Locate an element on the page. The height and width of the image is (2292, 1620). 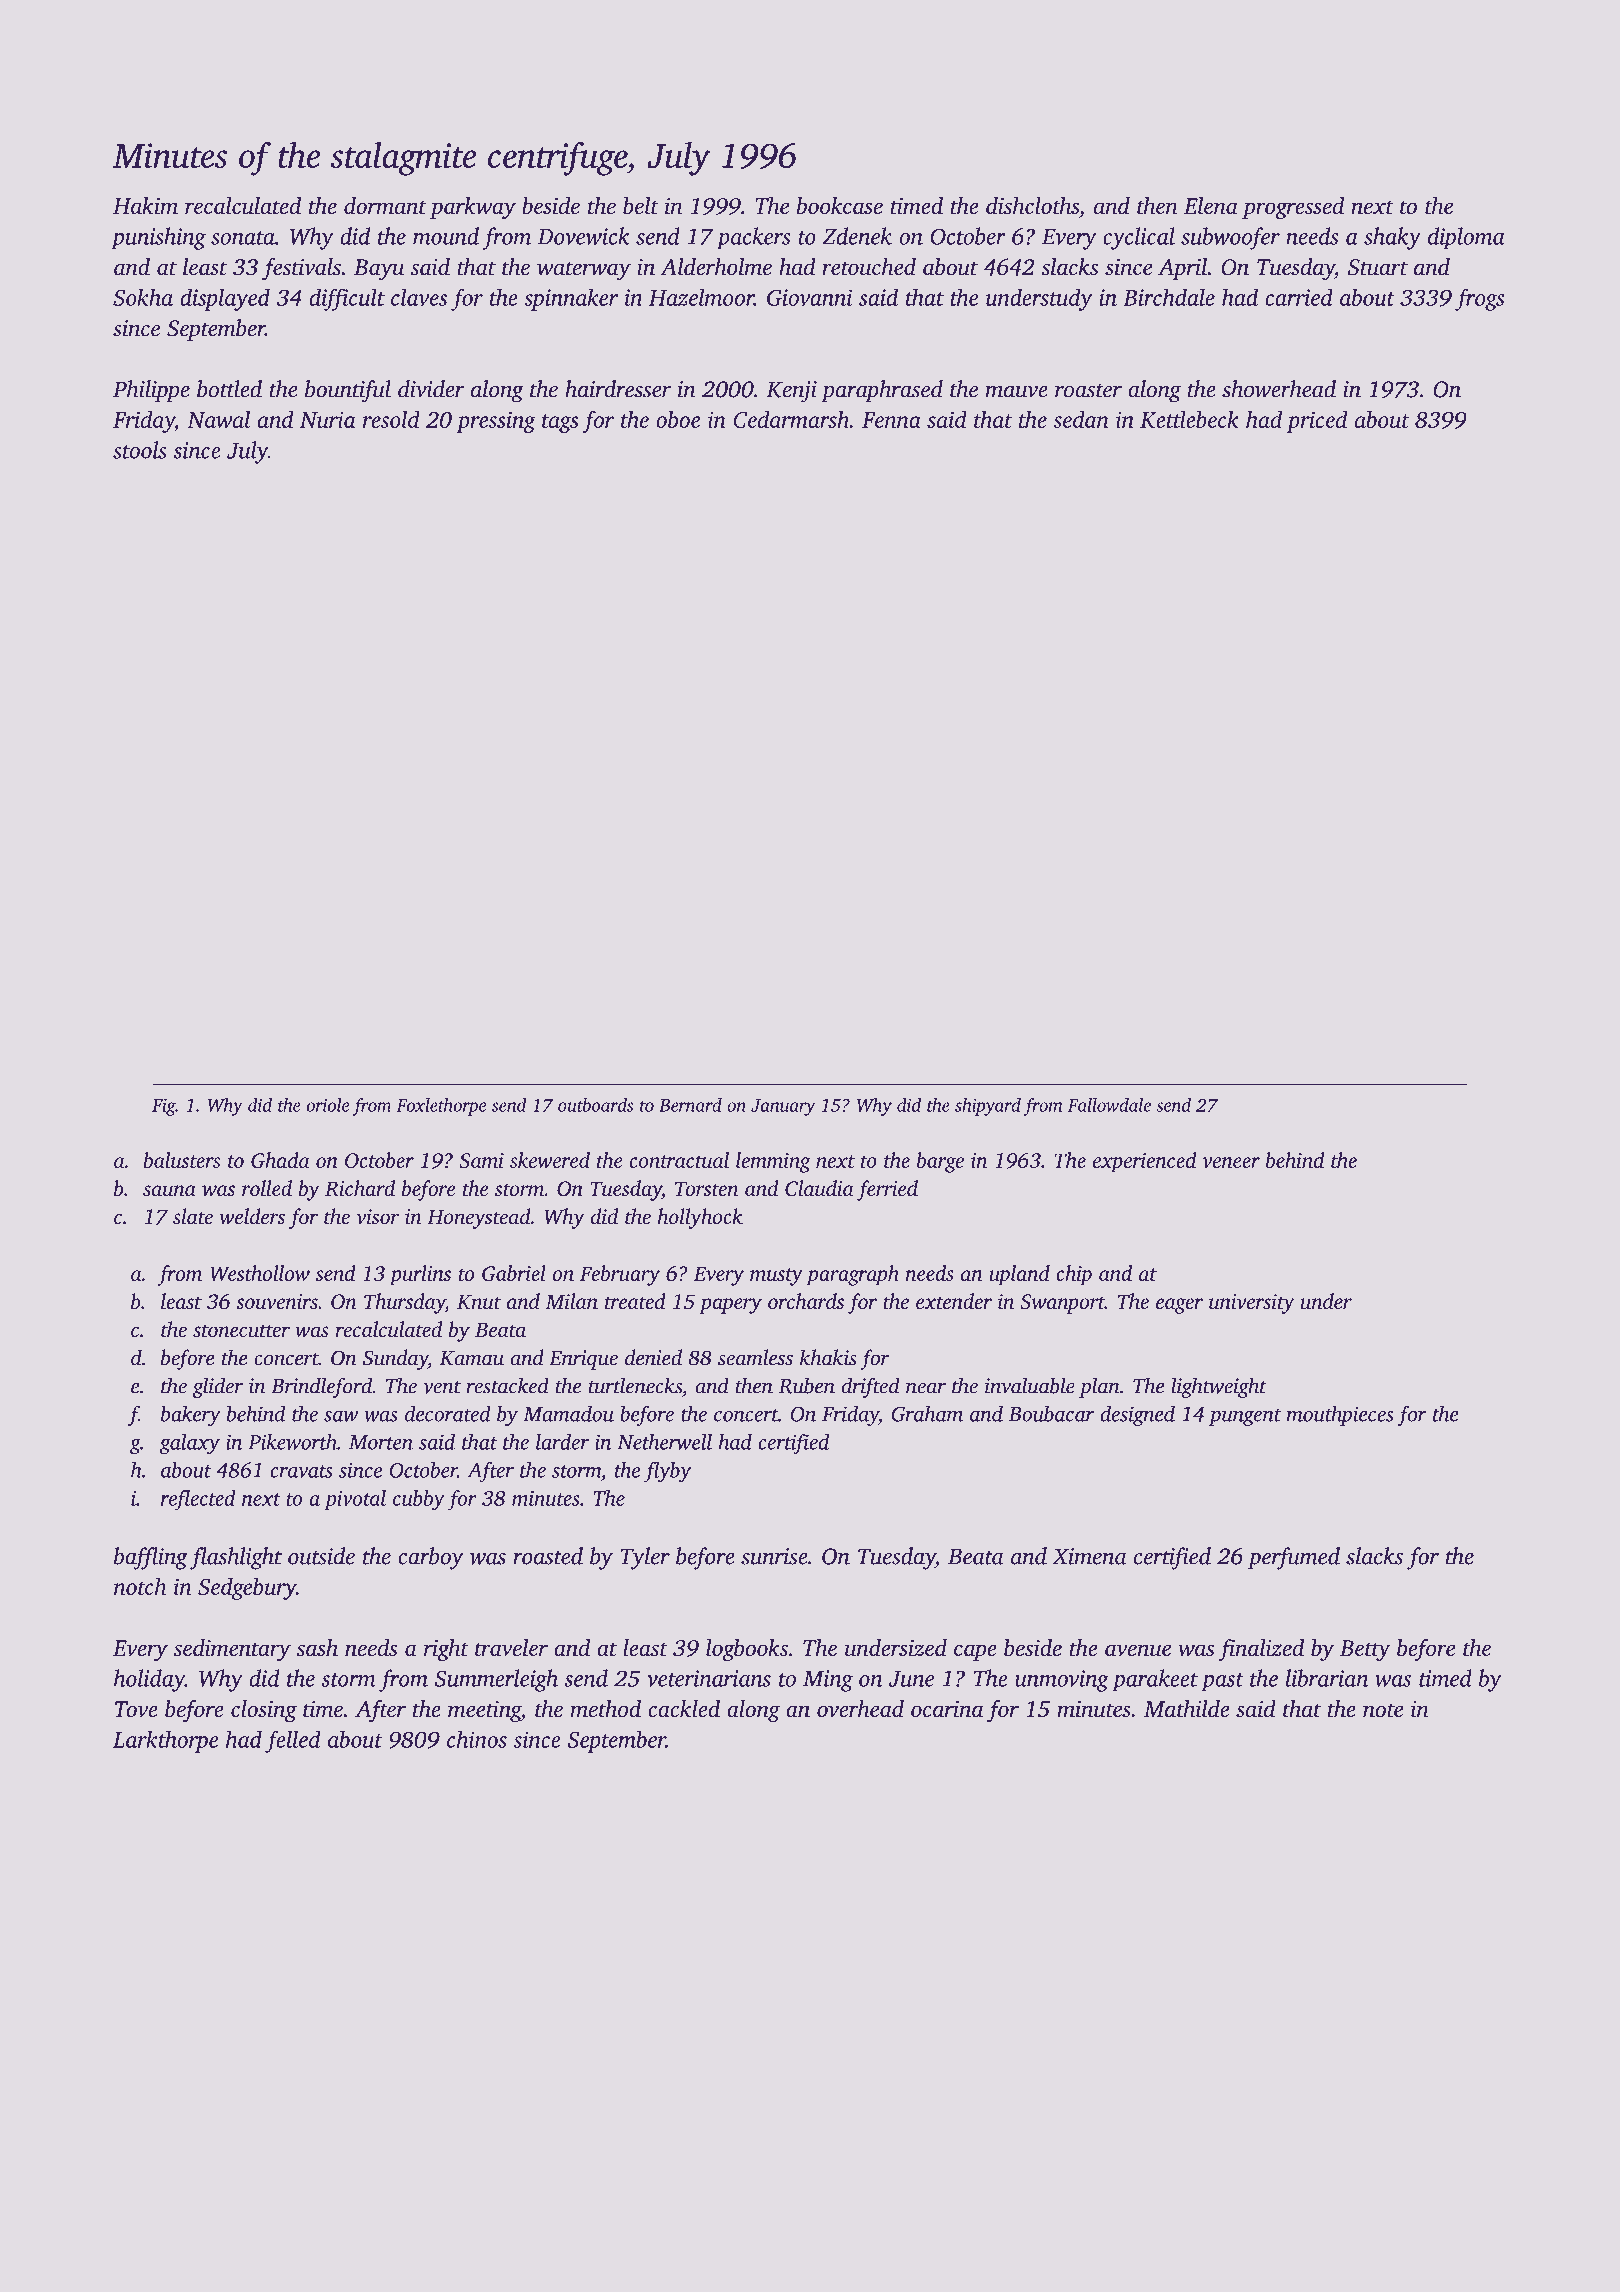
Fig is located at coordinates (164, 1107).
